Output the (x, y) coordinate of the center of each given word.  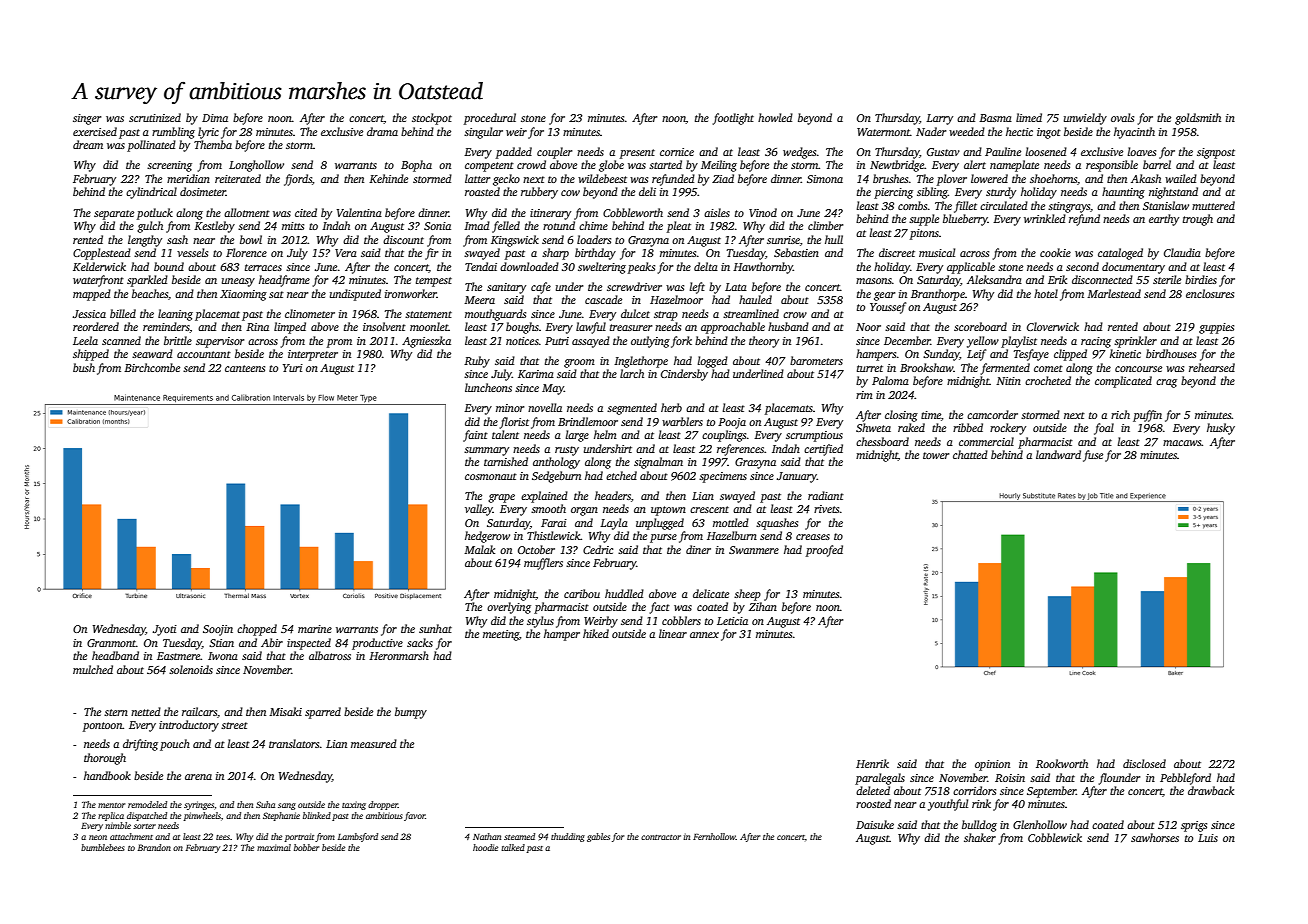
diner (698, 549)
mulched (93, 669)
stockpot (432, 119)
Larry (939, 119)
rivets (826, 509)
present (637, 154)
